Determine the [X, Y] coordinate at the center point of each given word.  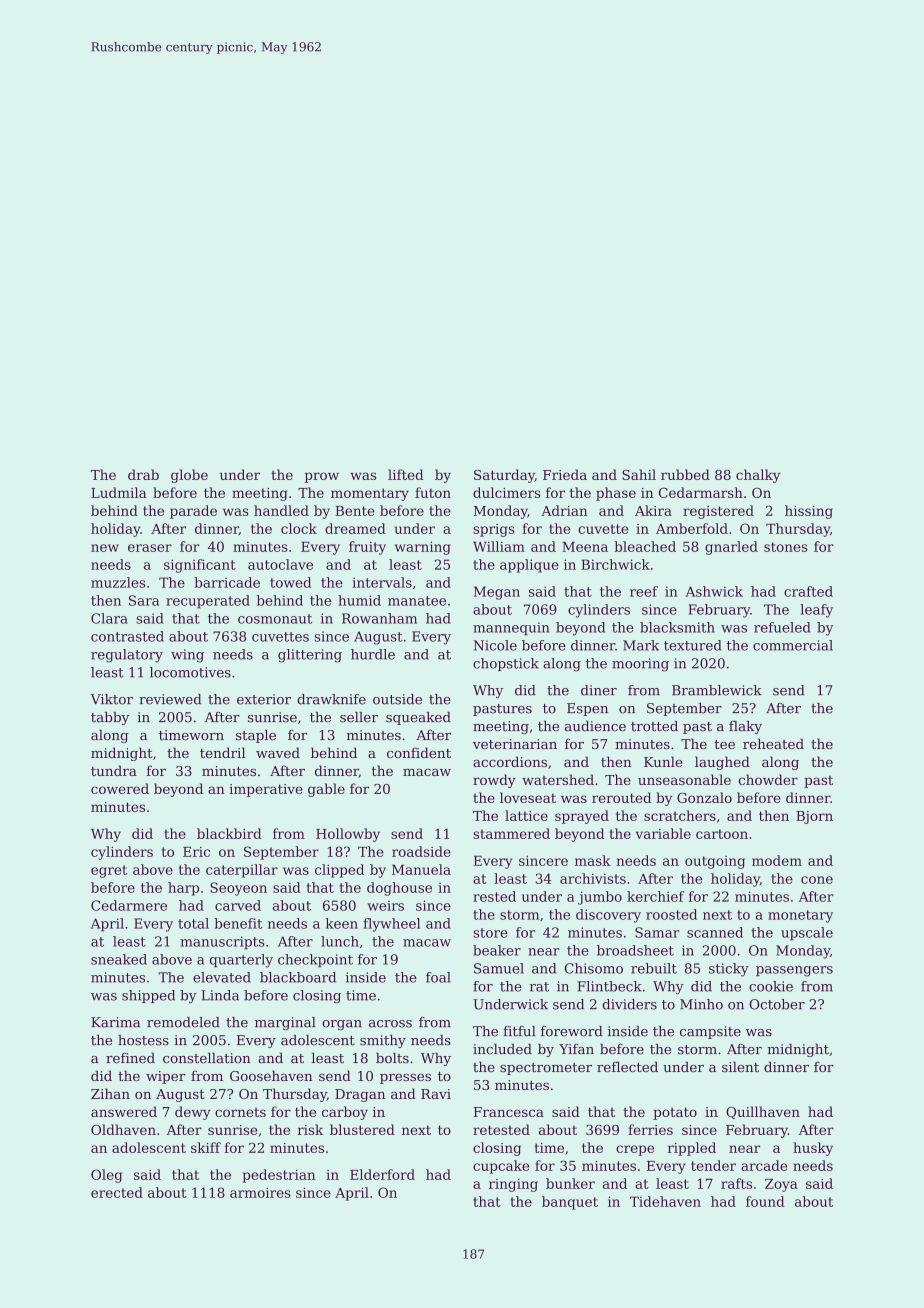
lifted [406, 474]
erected [117, 1192]
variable [663, 833]
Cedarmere [129, 905]
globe [189, 476]
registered [718, 512]
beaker [497, 950]
